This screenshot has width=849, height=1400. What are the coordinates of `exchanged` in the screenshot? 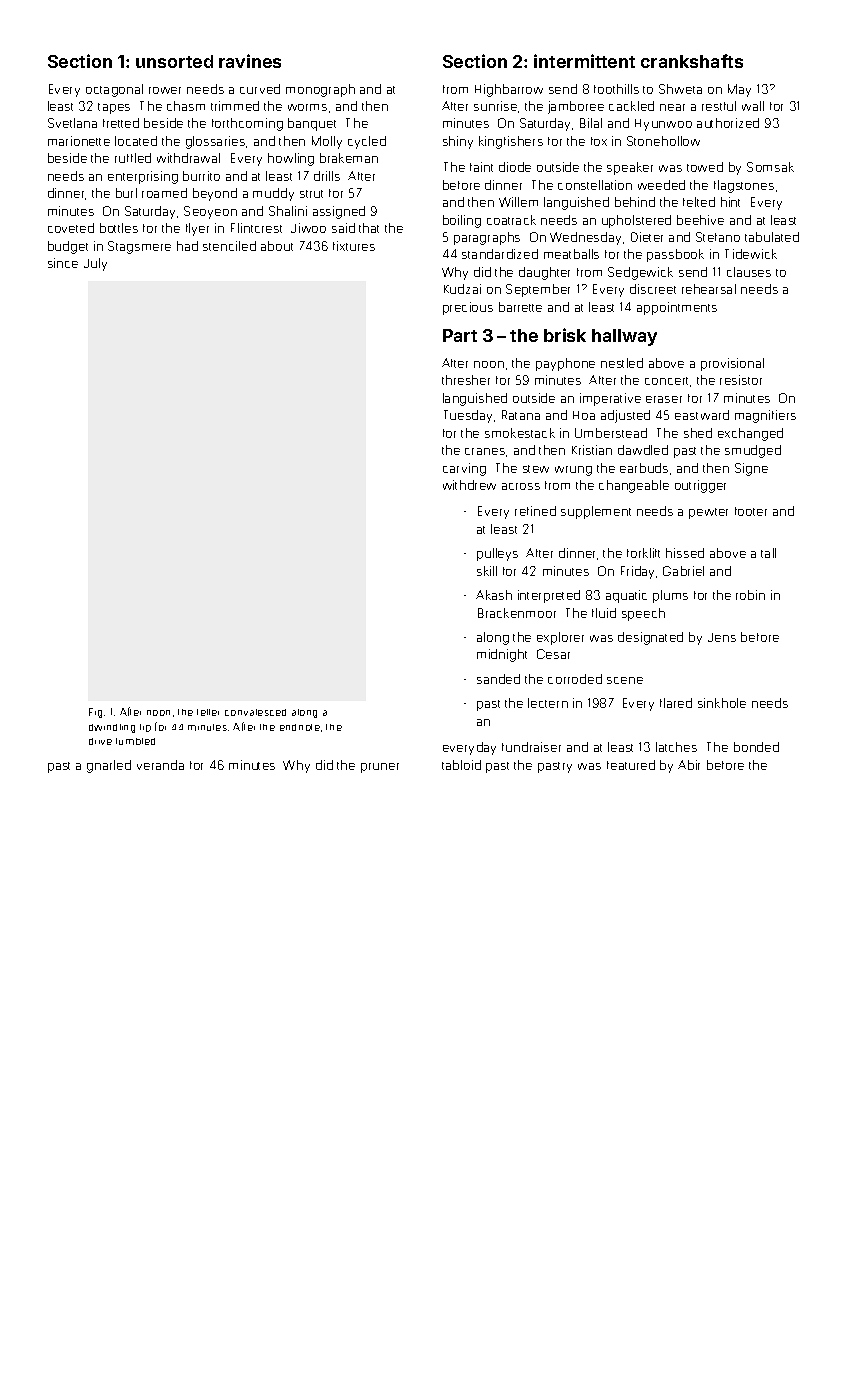 It's located at (750, 434).
